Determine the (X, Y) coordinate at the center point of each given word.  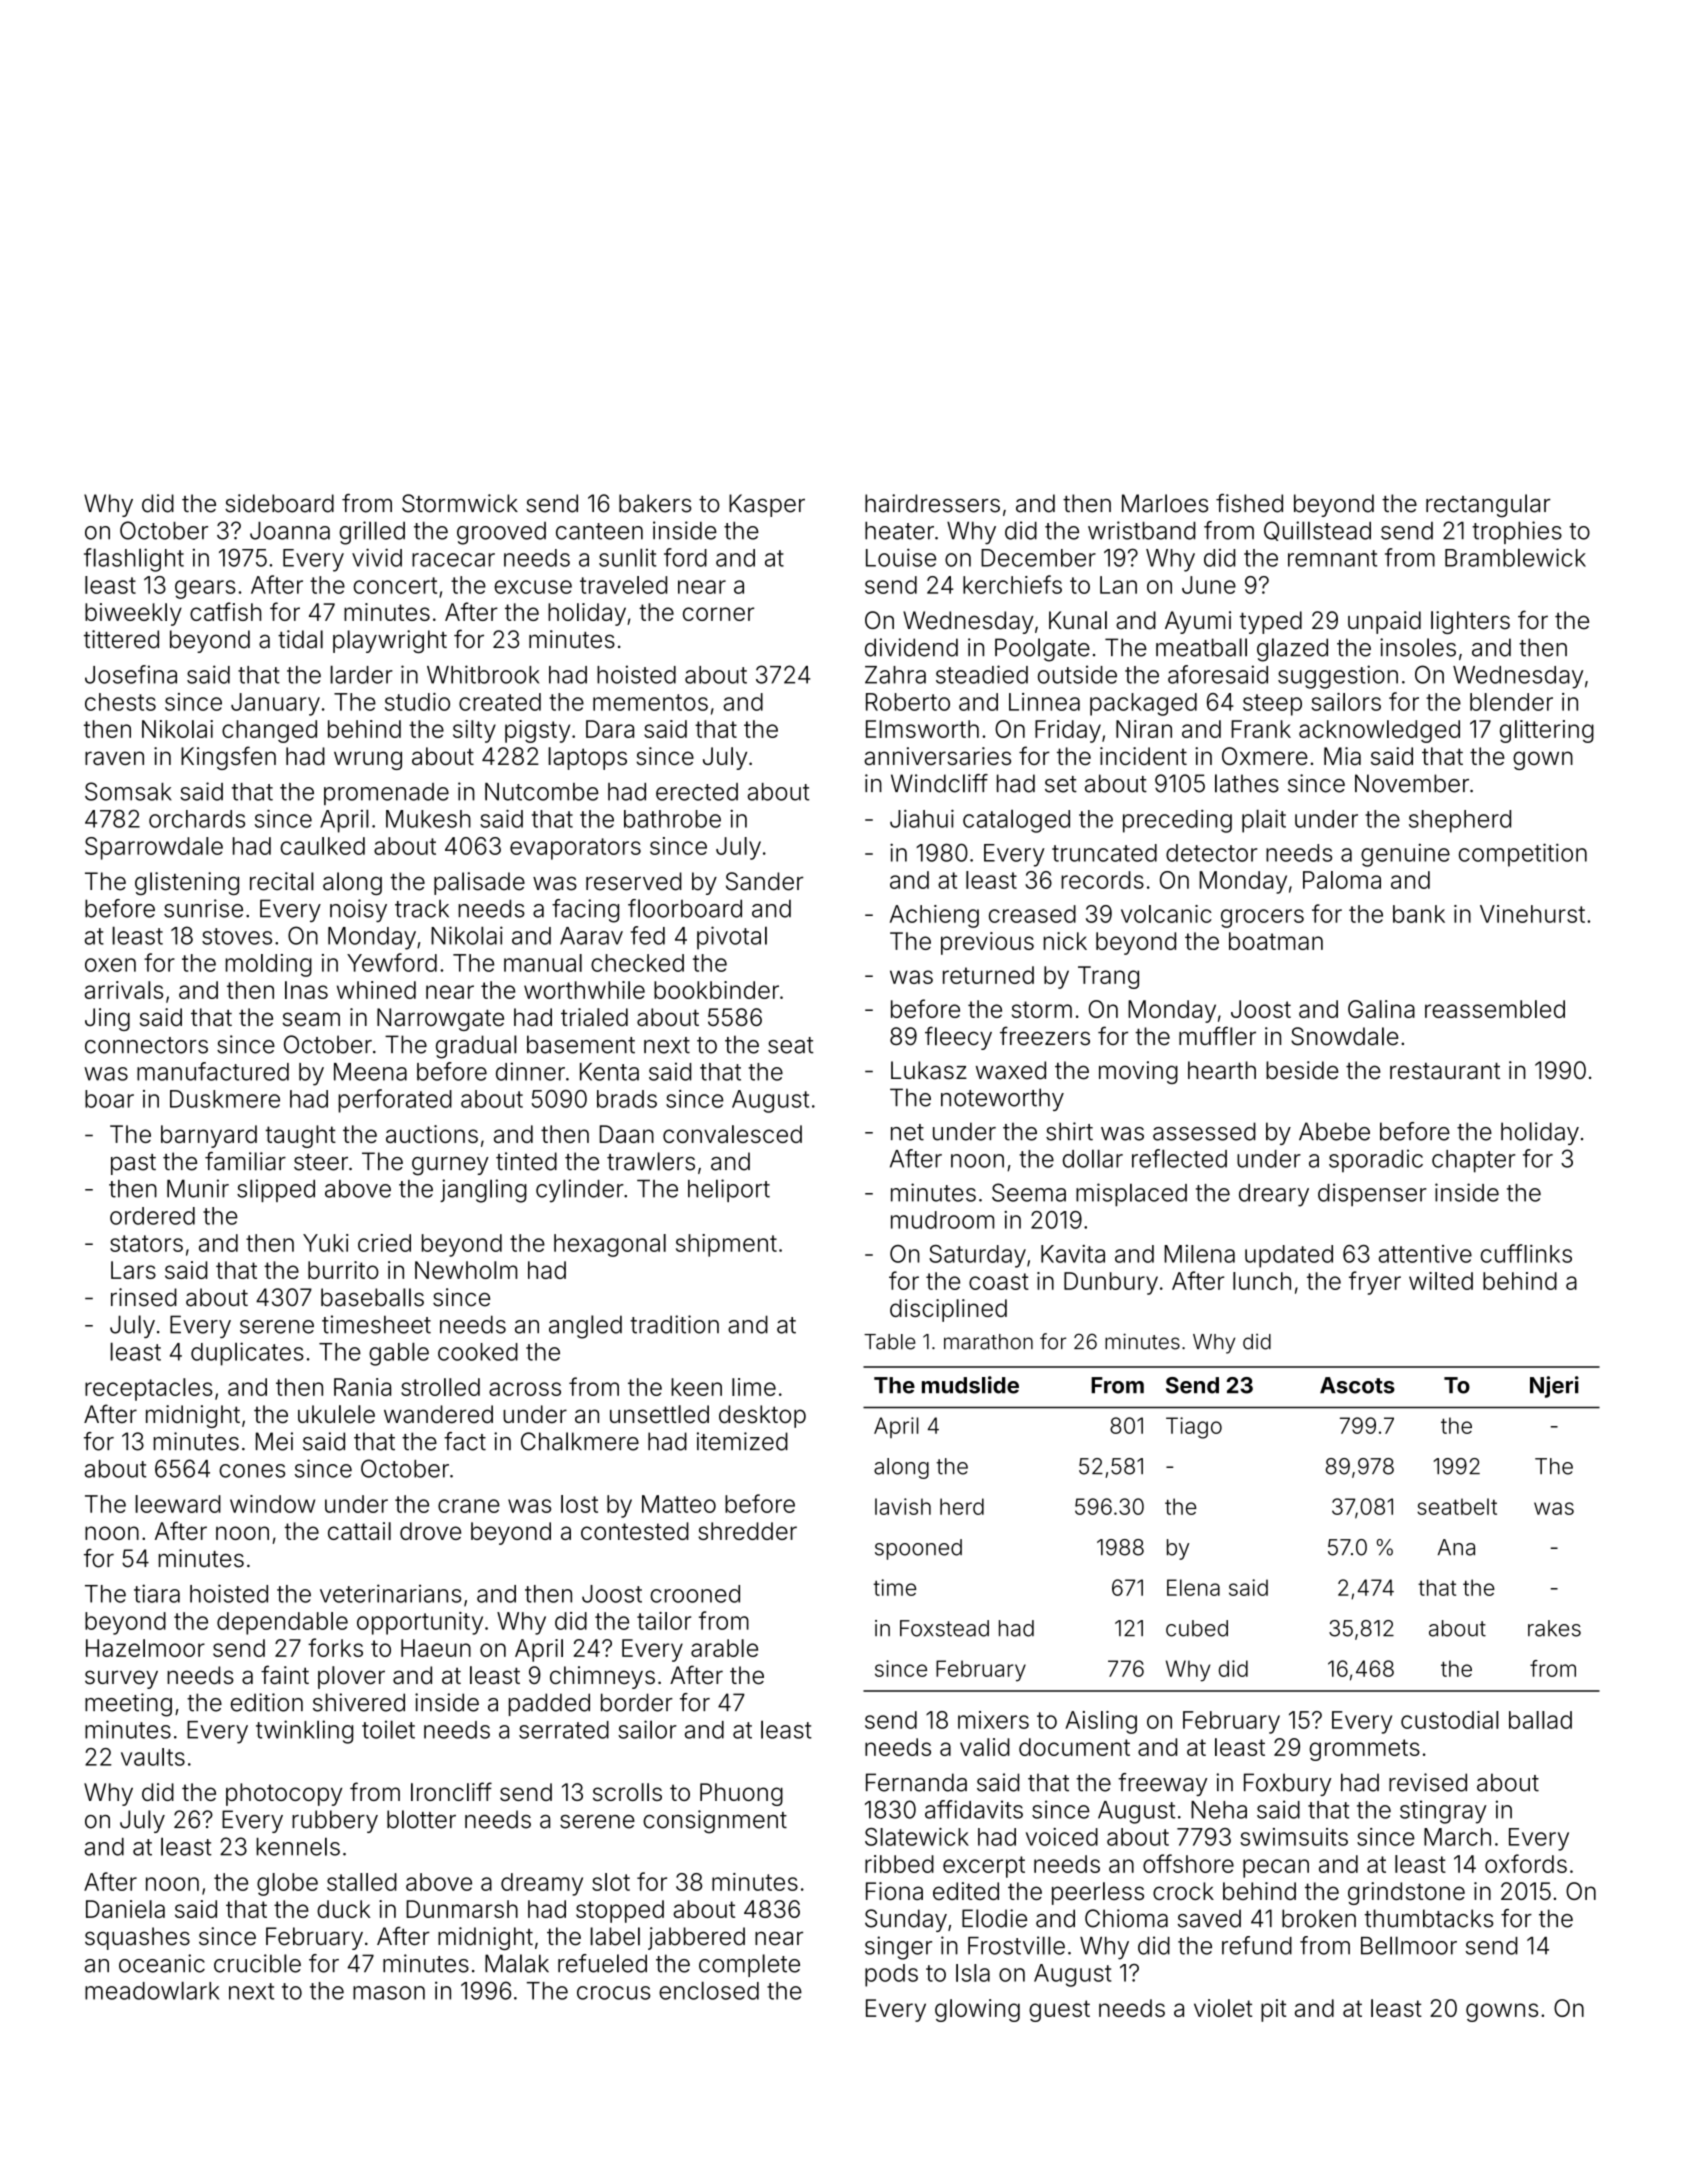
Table (890, 1342)
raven (114, 758)
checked (637, 963)
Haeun (436, 1648)
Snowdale (1344, 1036)
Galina (1381, 1009)
